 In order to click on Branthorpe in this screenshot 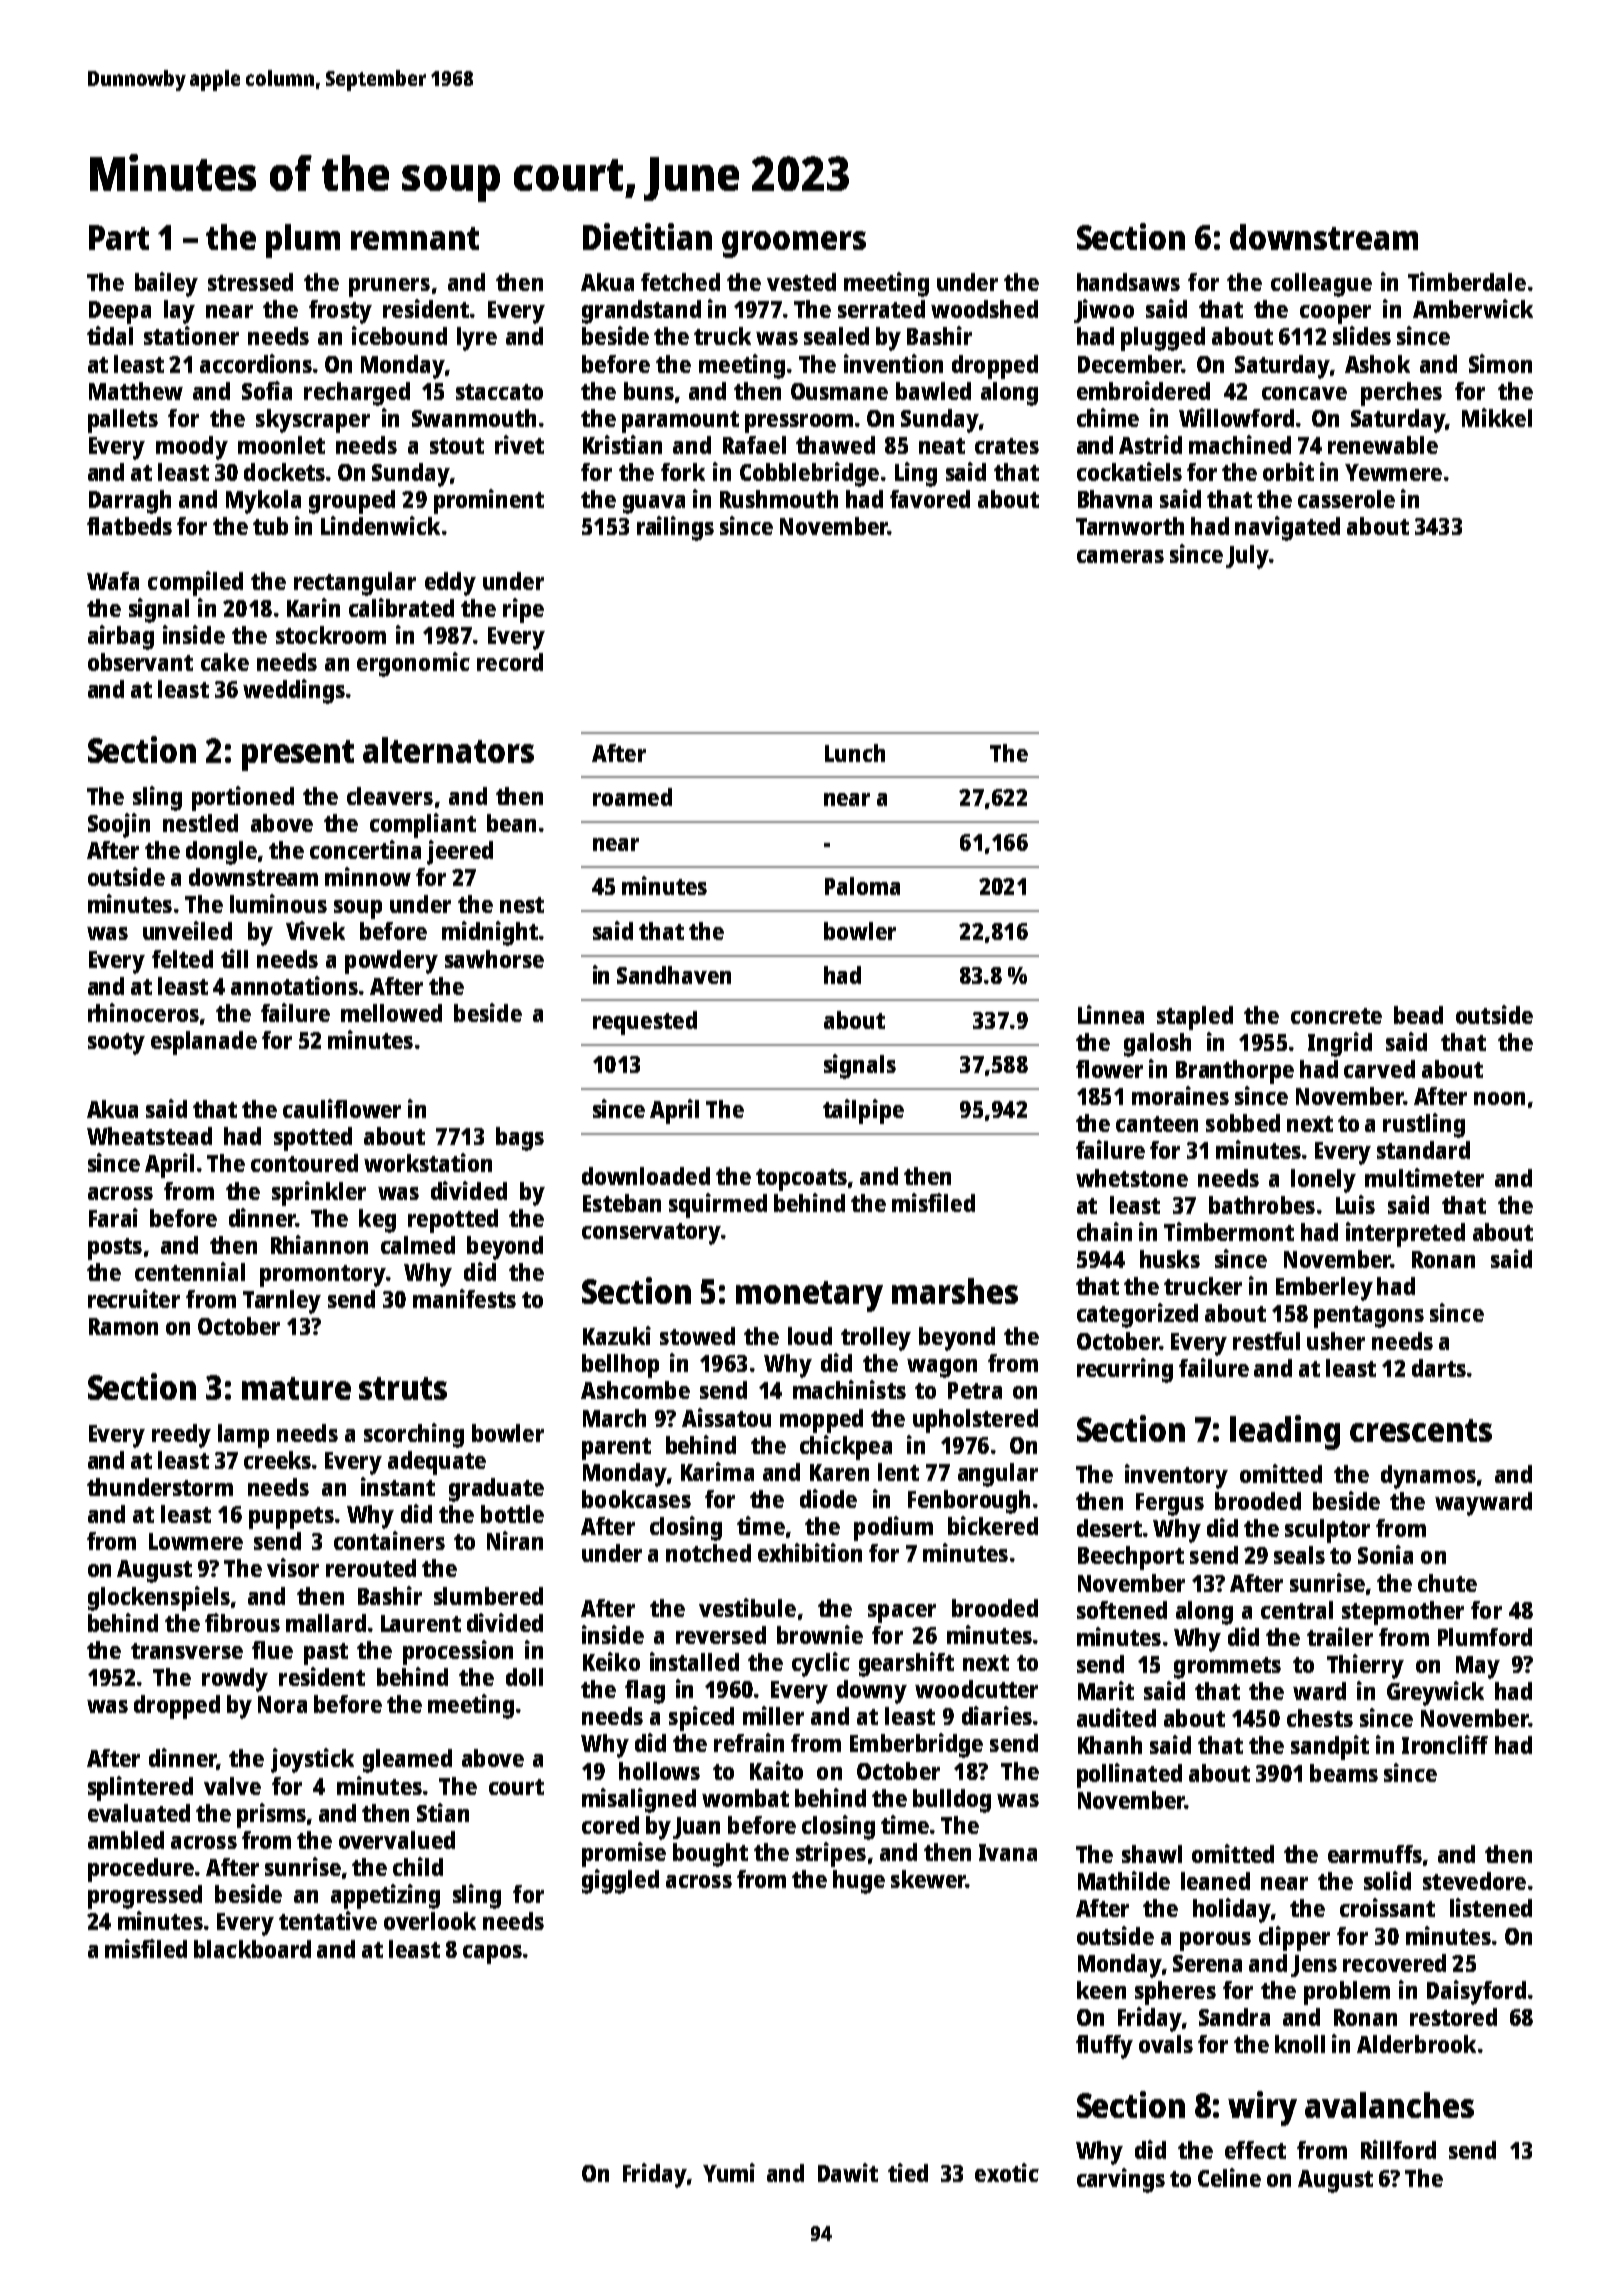, I will do `click(1235, 1072)`.
